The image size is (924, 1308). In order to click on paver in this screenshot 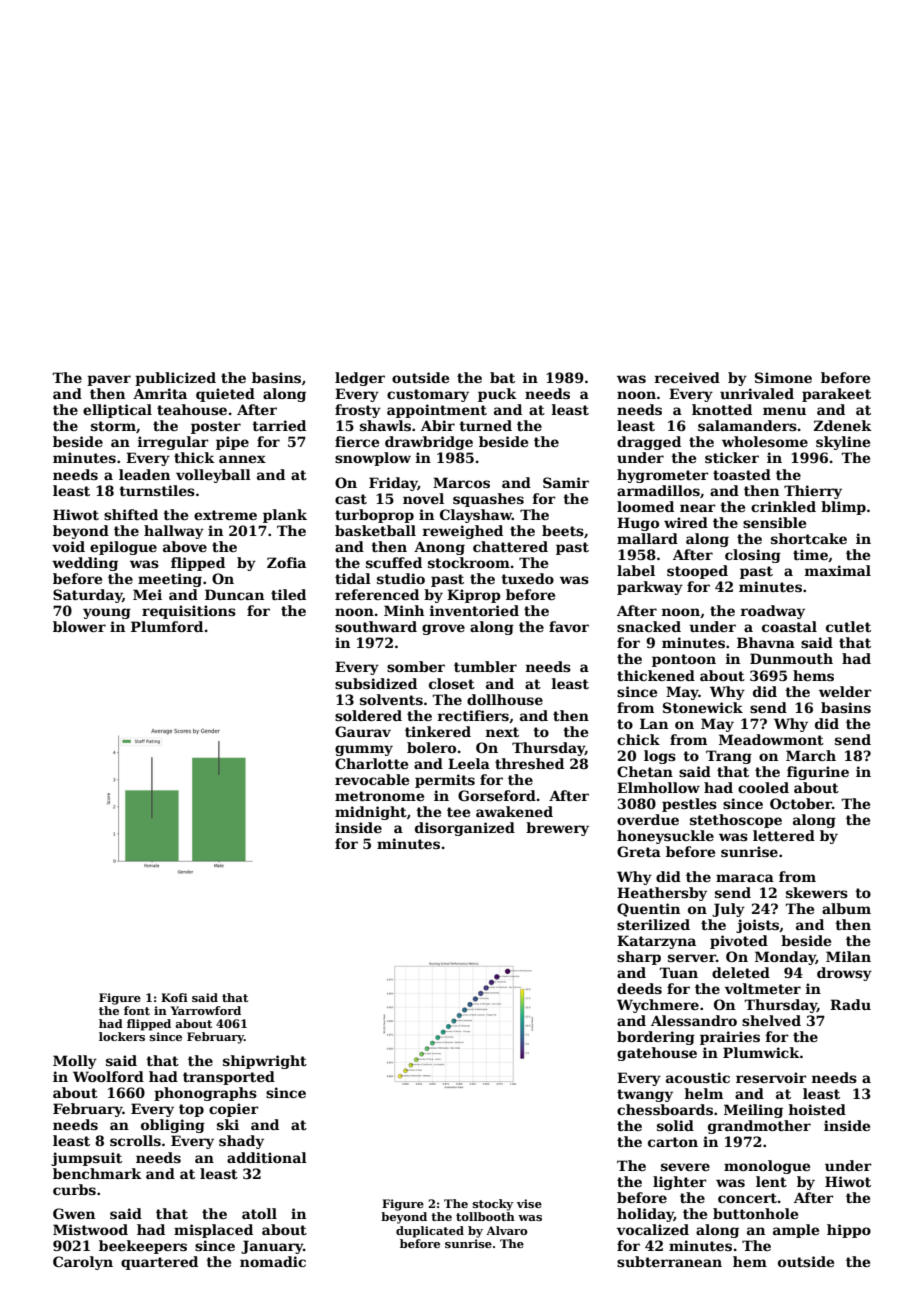, I will do `click(109, 380)`.
